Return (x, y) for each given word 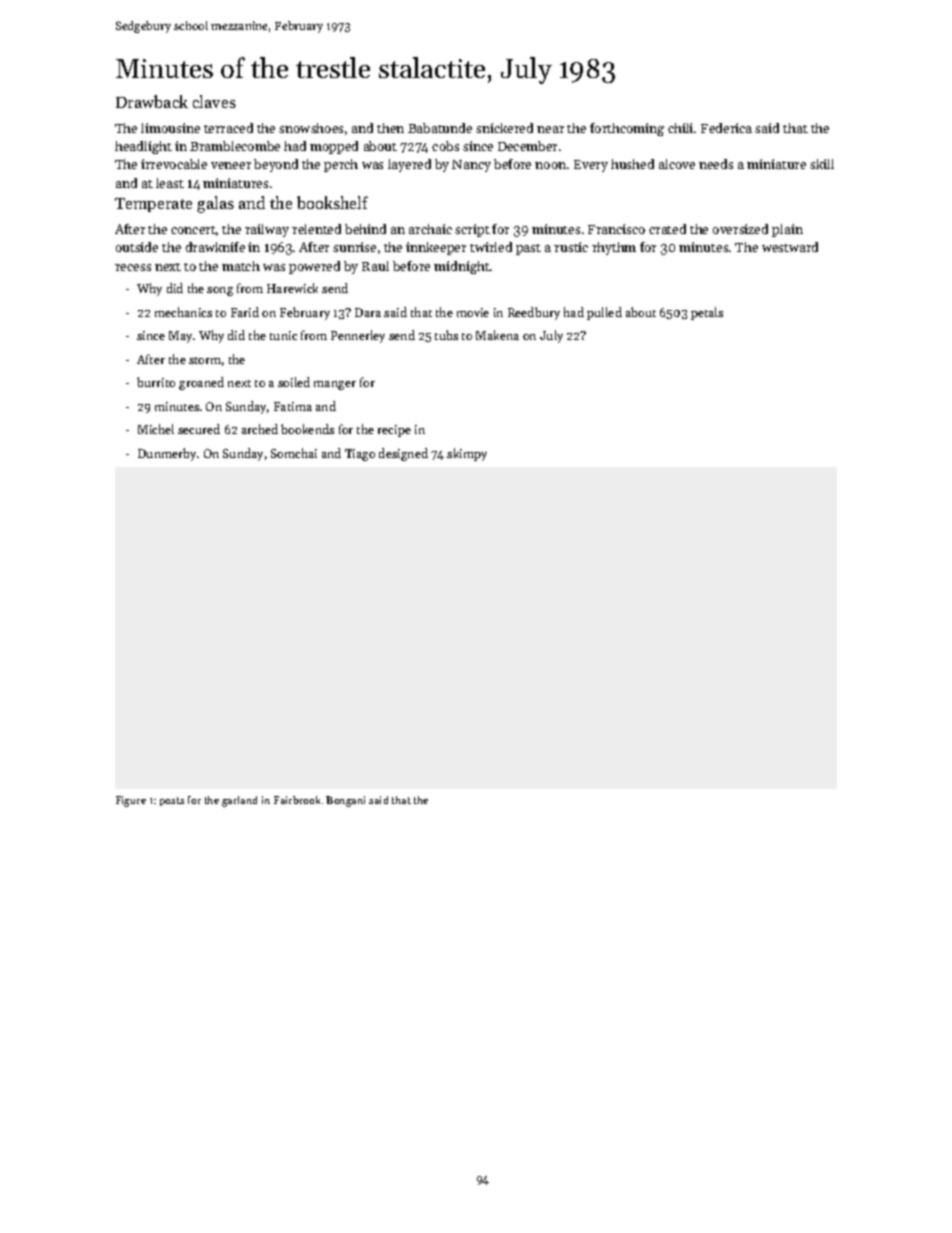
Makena (497, 335)
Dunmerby (167, 454)
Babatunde (440, 128)
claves (214, 101)
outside (137, 247)
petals (707, 313)
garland (239, 801)
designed (403, 454)
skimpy (467, 454)
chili (680, 128)
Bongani (345, 801)
